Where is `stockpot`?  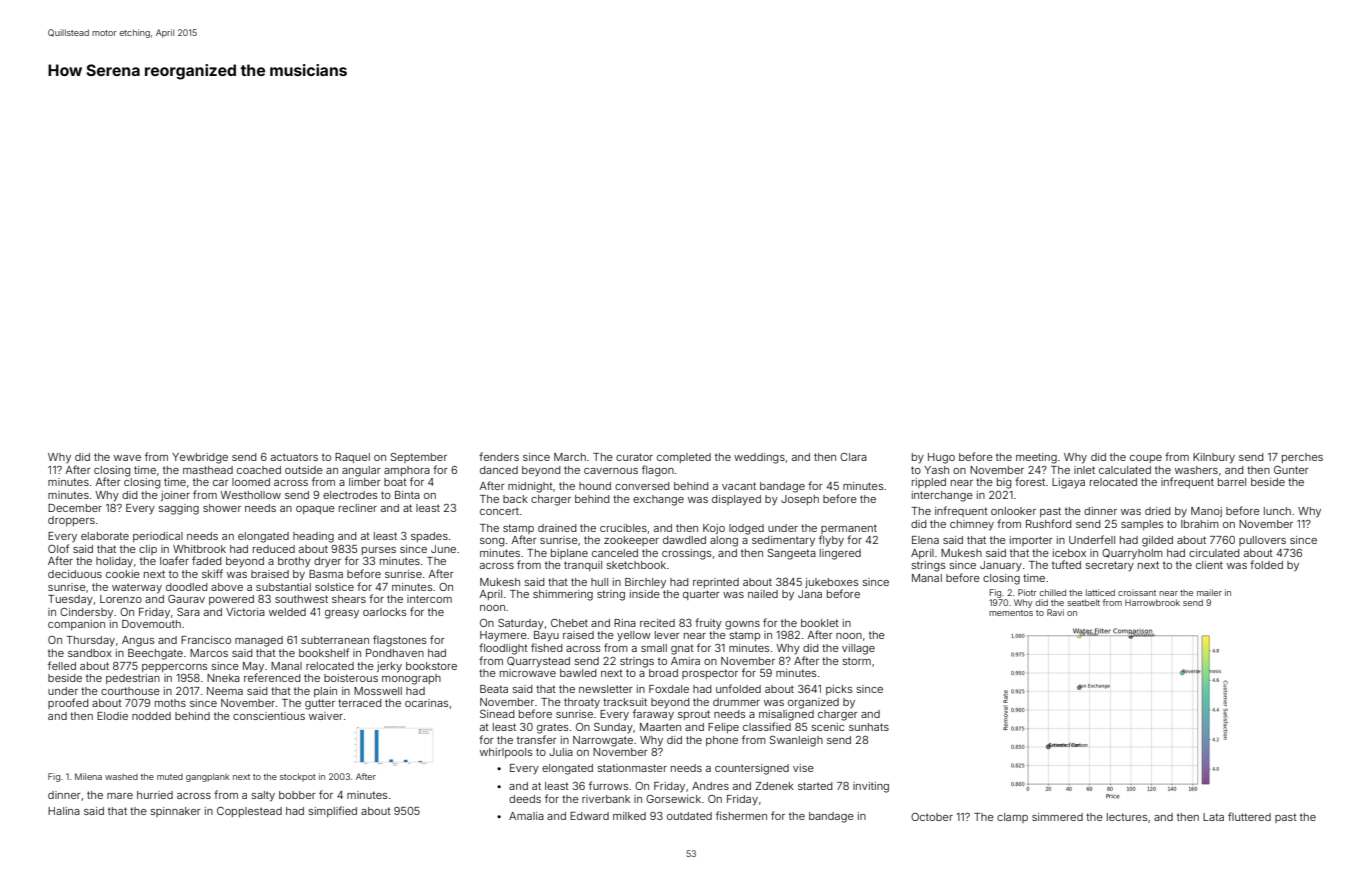
stockpot is located at coordinates (298, 777).
